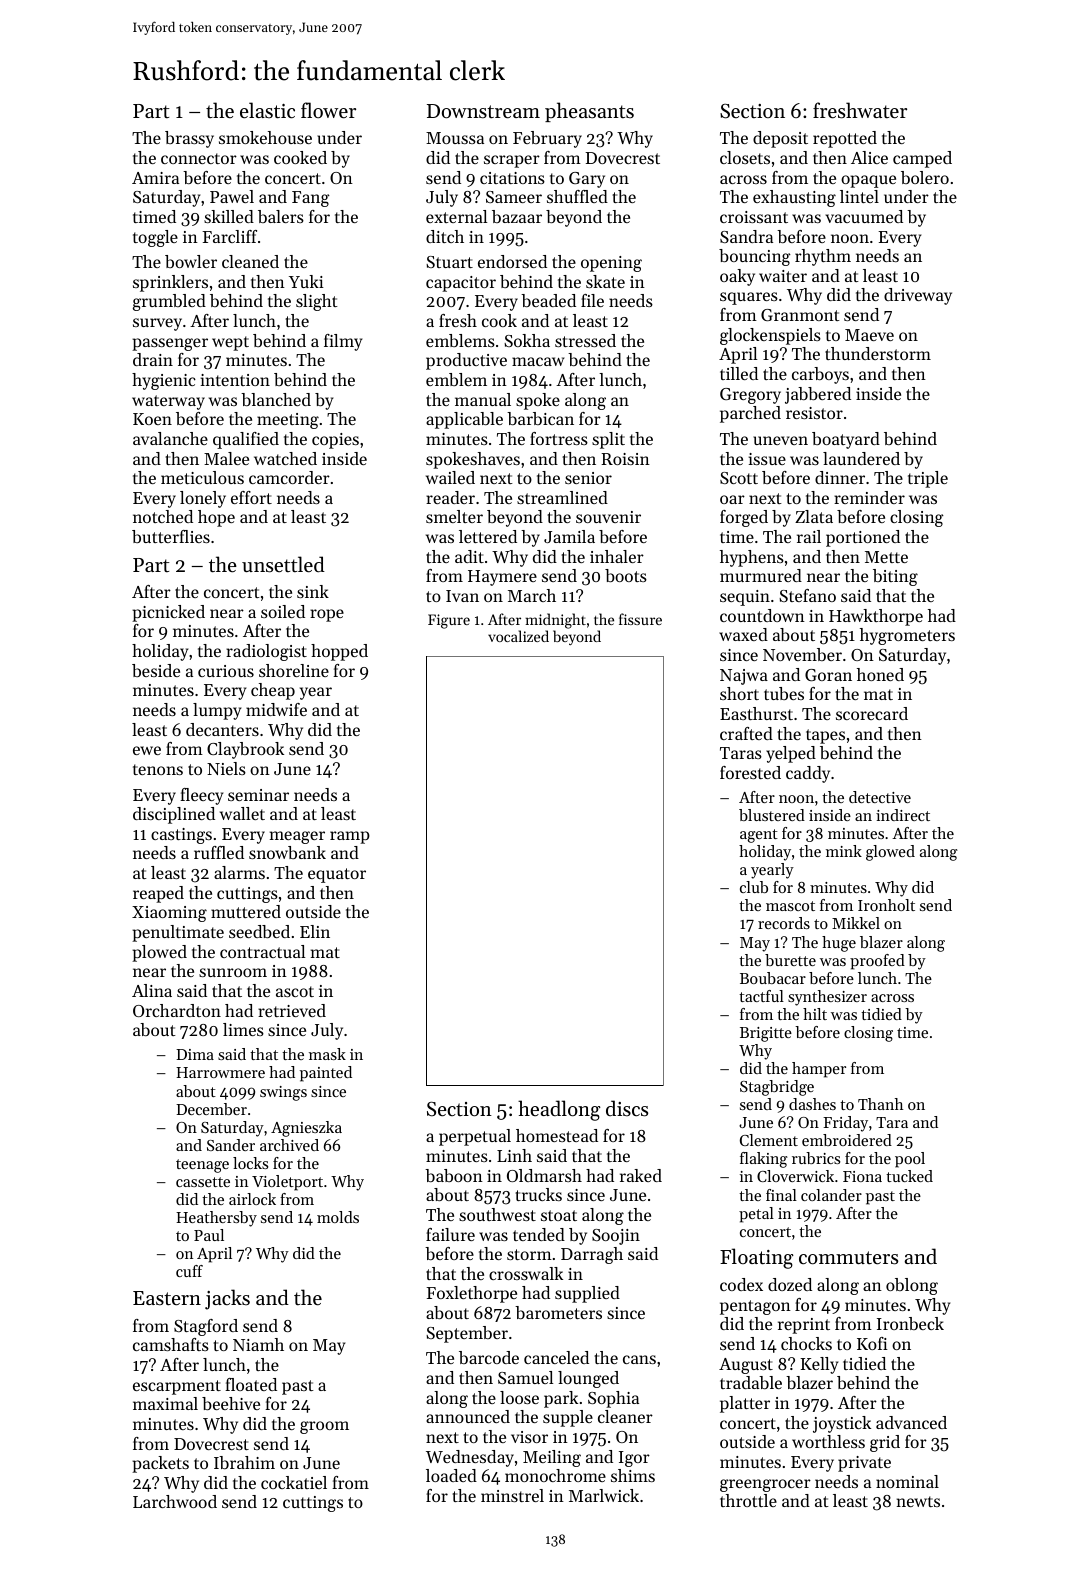 The height and width of the page is (1579, 1090). Describe the element at coordinates (845, 139) in the page. I see `repotted` at that location.
